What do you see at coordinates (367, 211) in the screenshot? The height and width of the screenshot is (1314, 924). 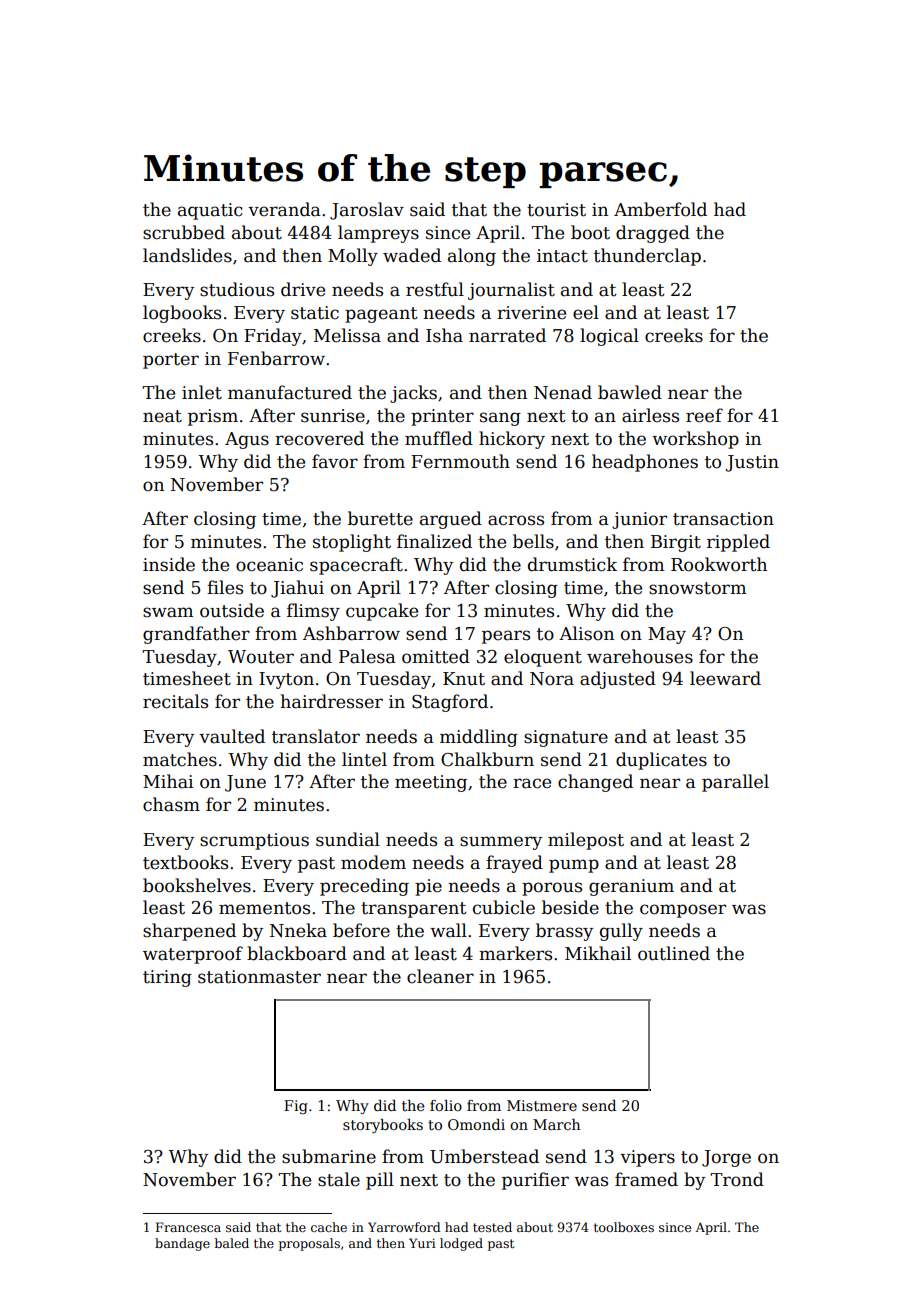 I see `Jaroslav` at bounding box center [367, 211].
